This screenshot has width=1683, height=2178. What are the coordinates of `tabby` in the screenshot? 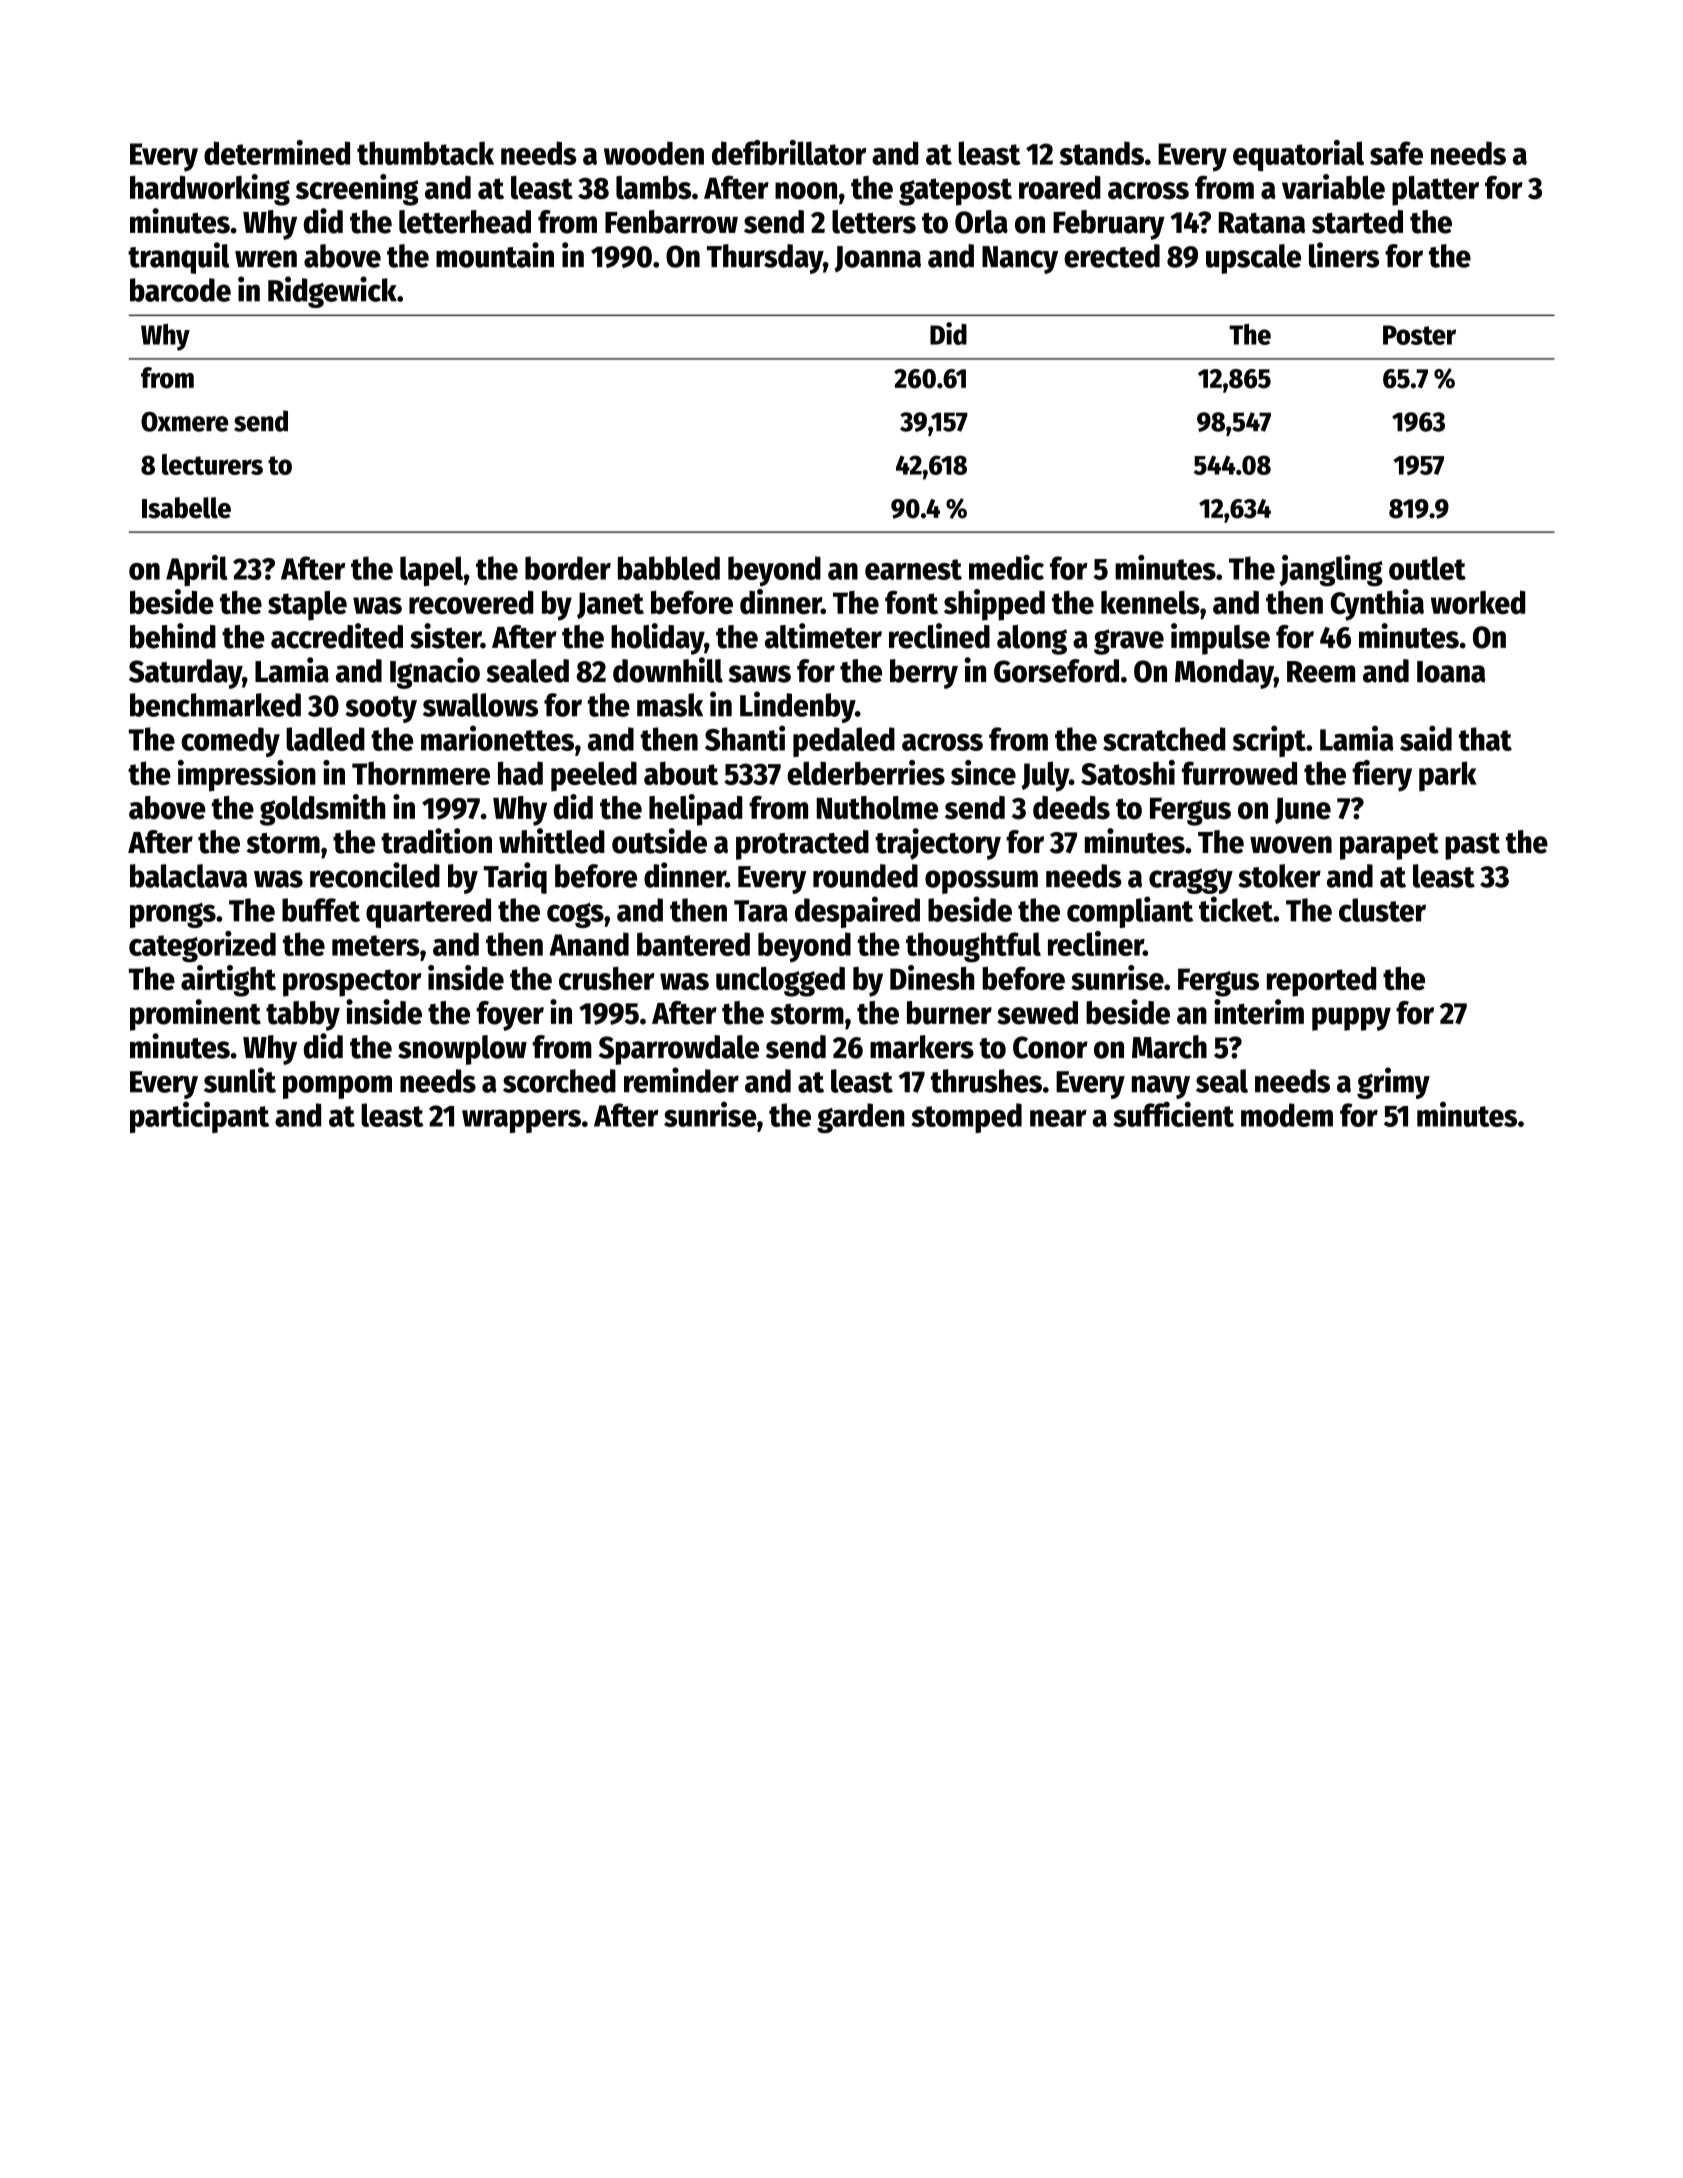 It's located at (303, 1016).
